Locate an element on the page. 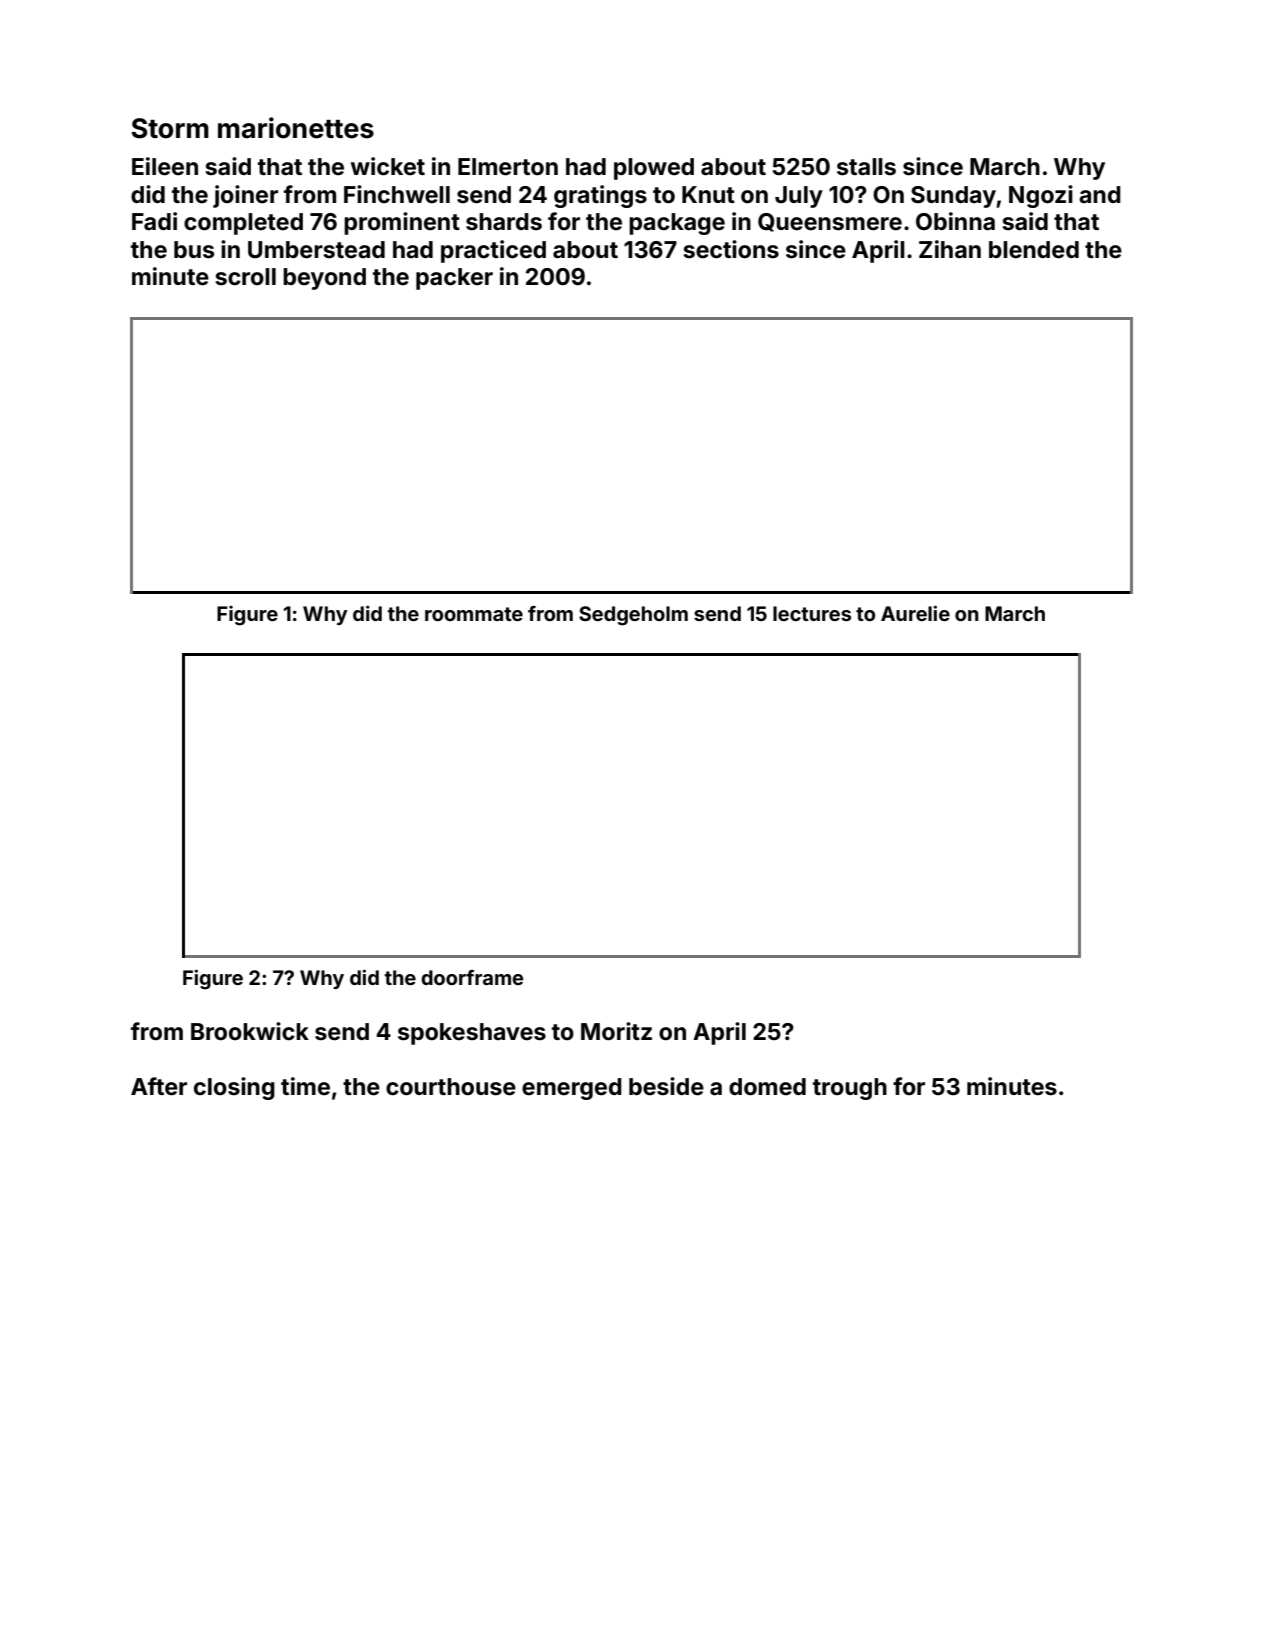 This page has height=1634, width=1263. Storm is located at coordinates (170, 128).
